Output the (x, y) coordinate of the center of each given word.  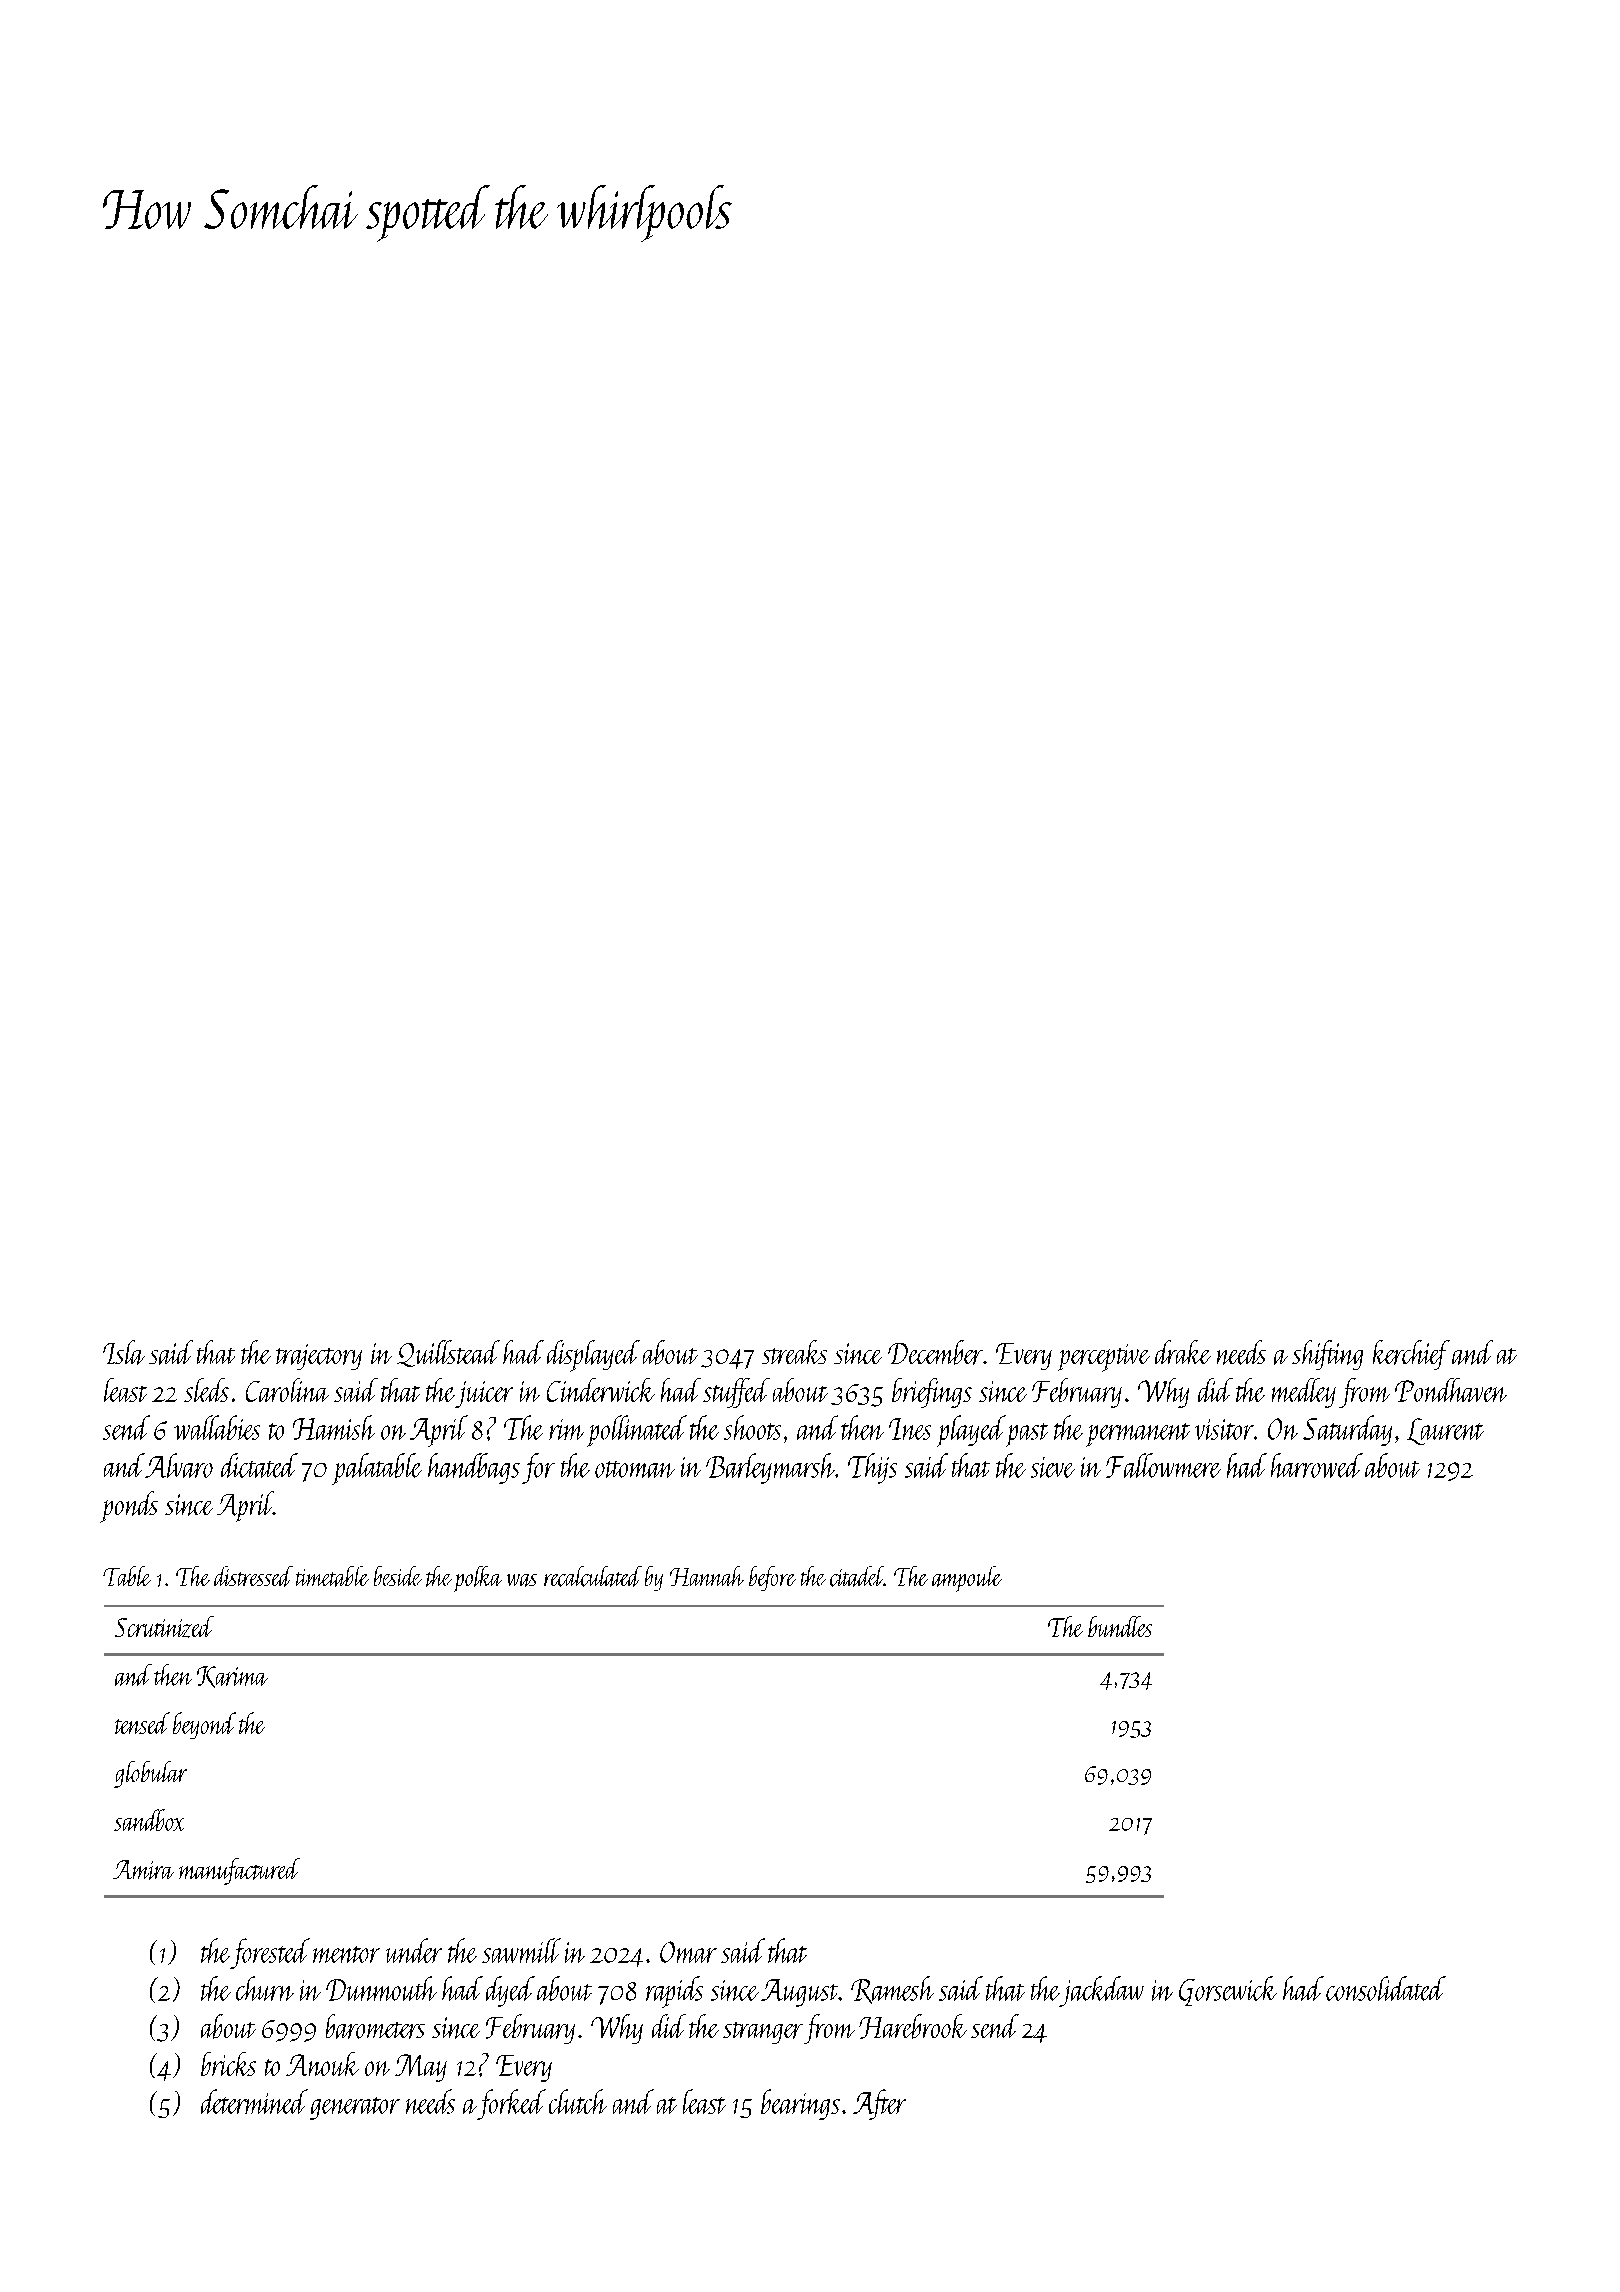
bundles (1120, 1626)
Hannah (707, 1576)
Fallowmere (1163, 1465)
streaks (794, 1352)
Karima (232, 1677)
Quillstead (448, 1353)
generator (355, 2108)
